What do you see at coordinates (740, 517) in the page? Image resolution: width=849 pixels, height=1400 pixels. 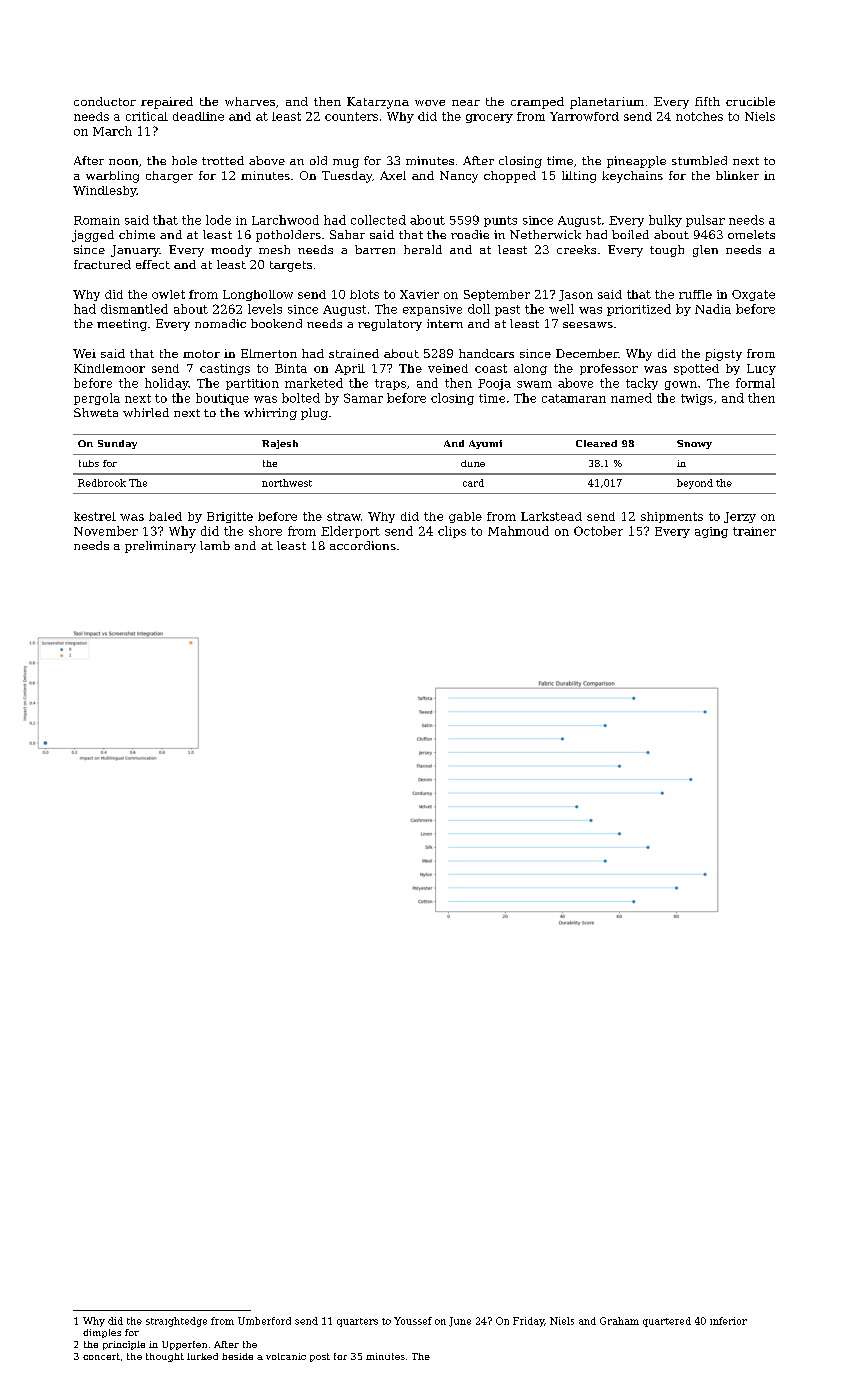 I see `Jerzy` at bounding box center [740, 517].
